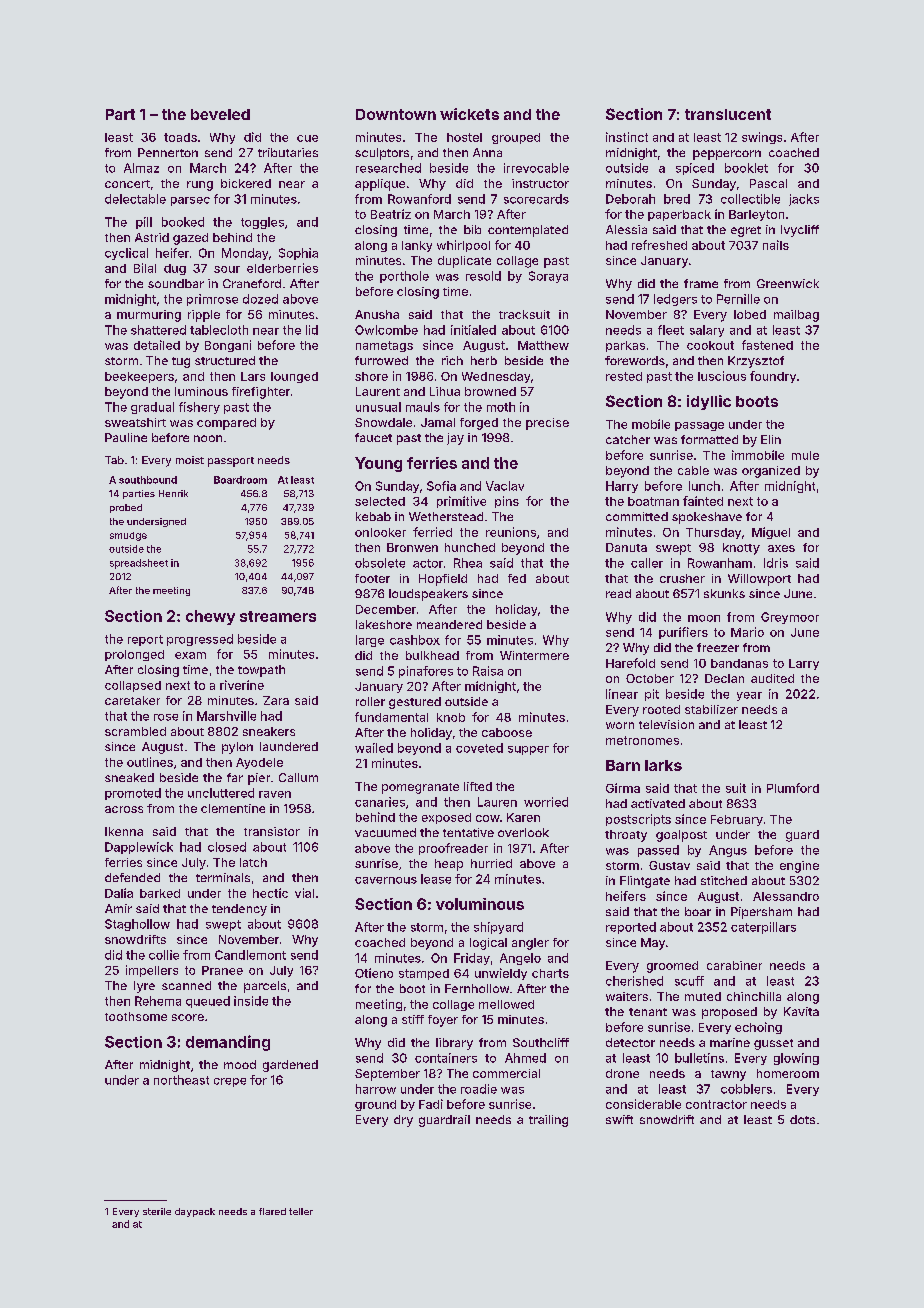 The height and width of the page is (1308, 924). I want to click on committed, so click(637, 516).
